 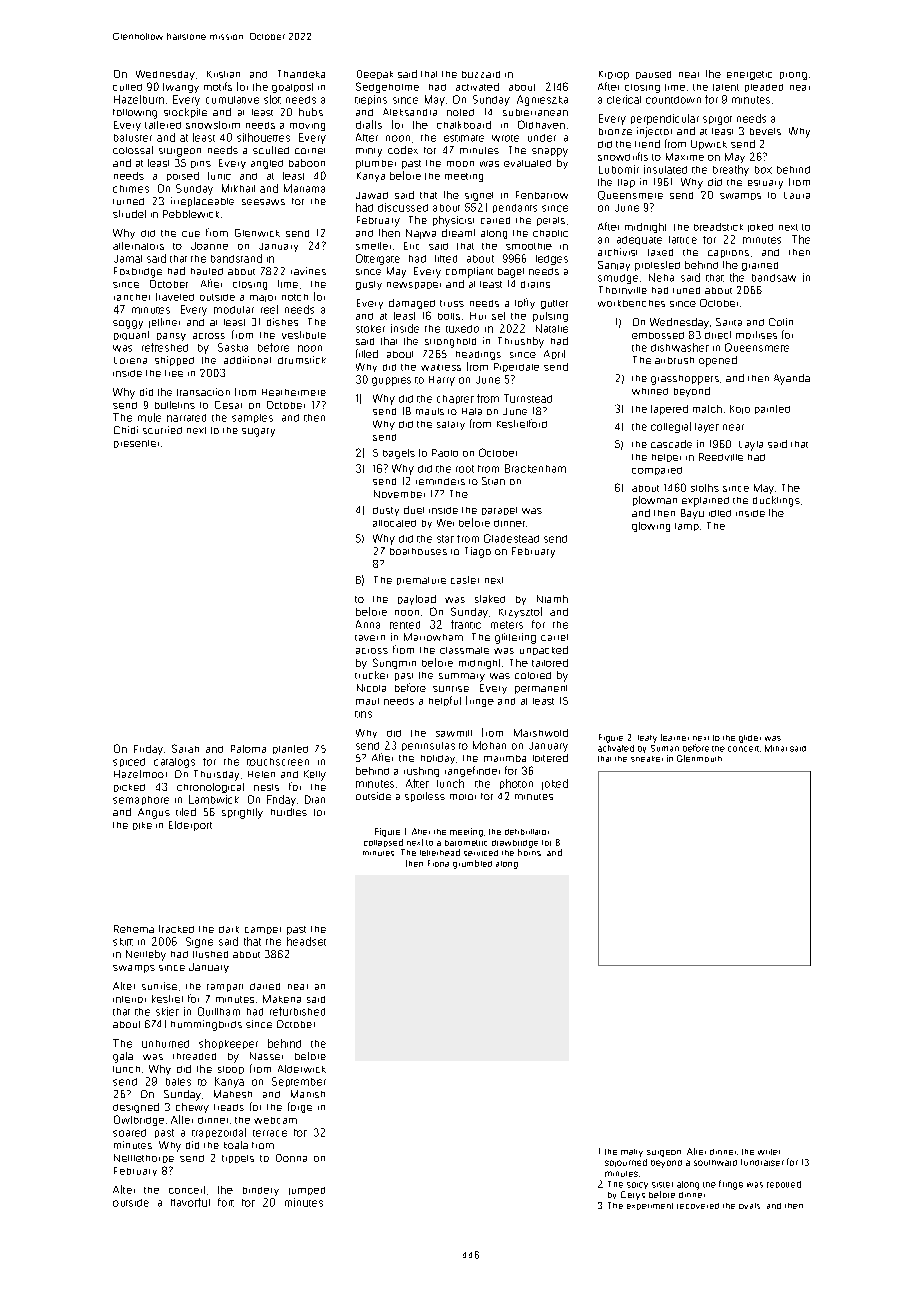 What do you see at coordinates (306, 941) in the document?
I see `headset` at bounding box center [306, 941].
